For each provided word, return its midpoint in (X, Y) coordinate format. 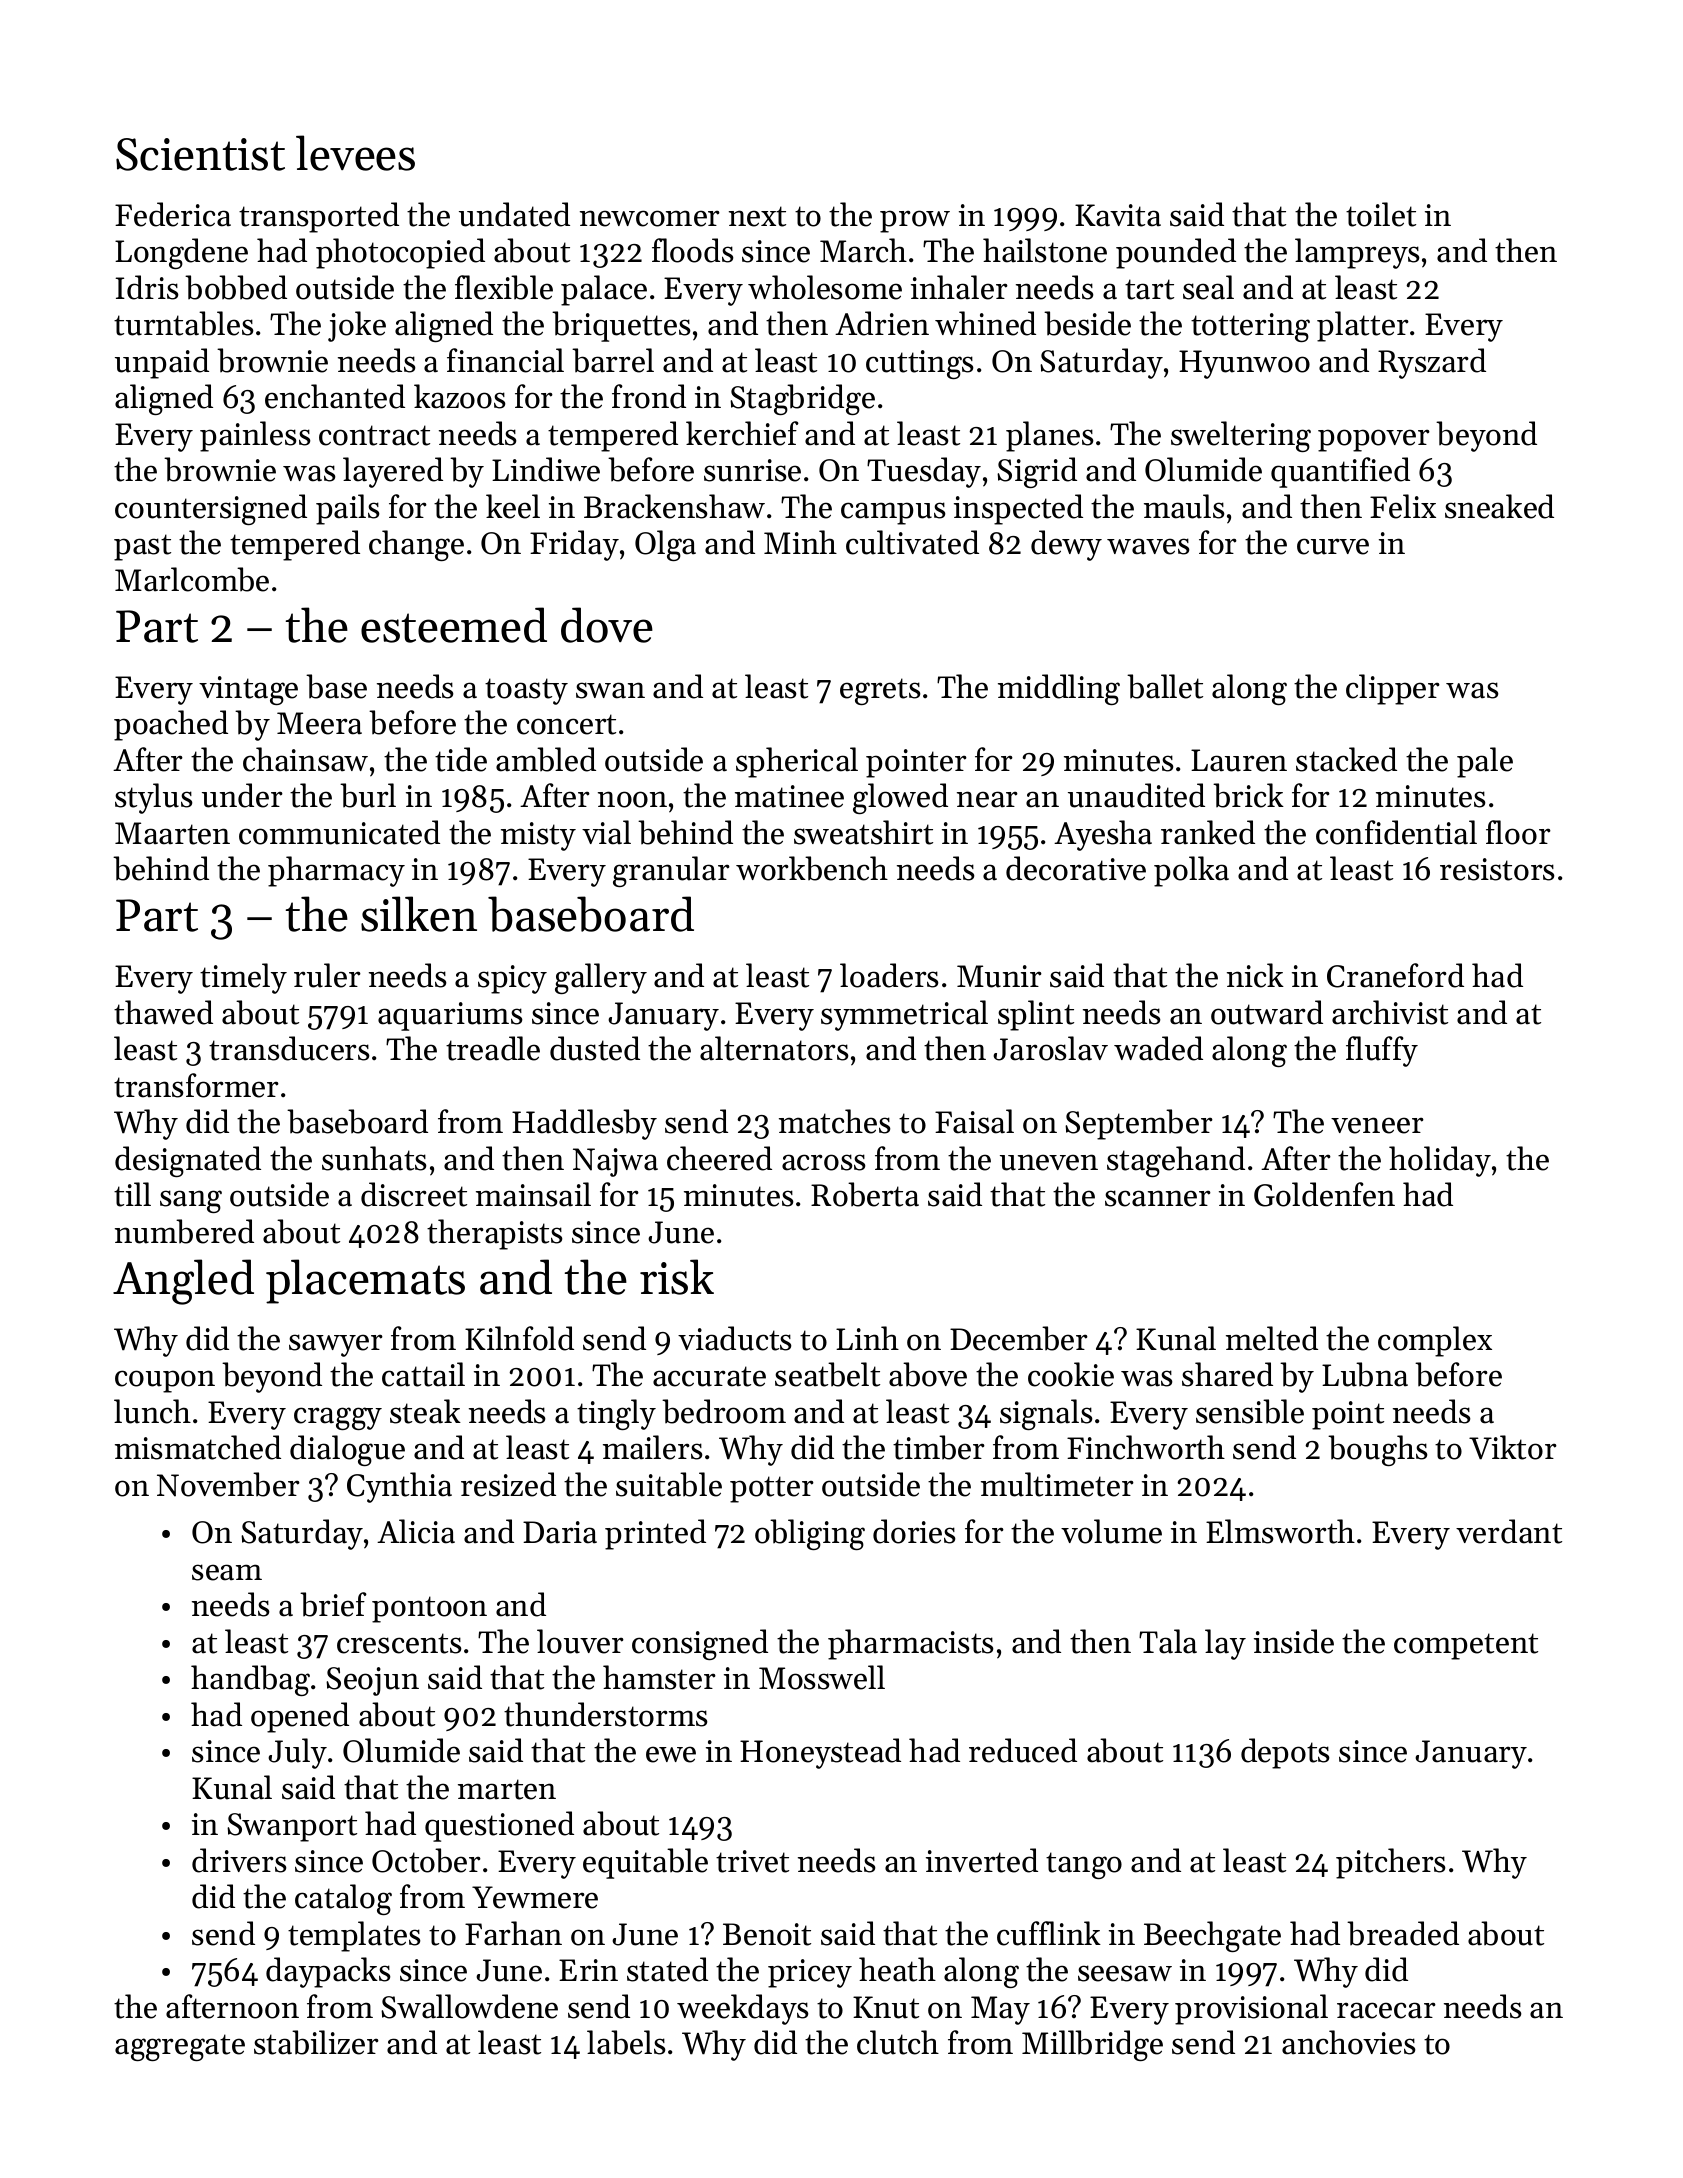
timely (243, 978)
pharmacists (911, 1644)
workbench (812, 868)
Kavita (1118, 215)
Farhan (513, 1933)
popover (1374, 440)
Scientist (200, 154)
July (297, 1753)
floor (1518, 832)
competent (1466, 1646)
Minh (800, 542)
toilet (1381, 214)
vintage (248, 690)
